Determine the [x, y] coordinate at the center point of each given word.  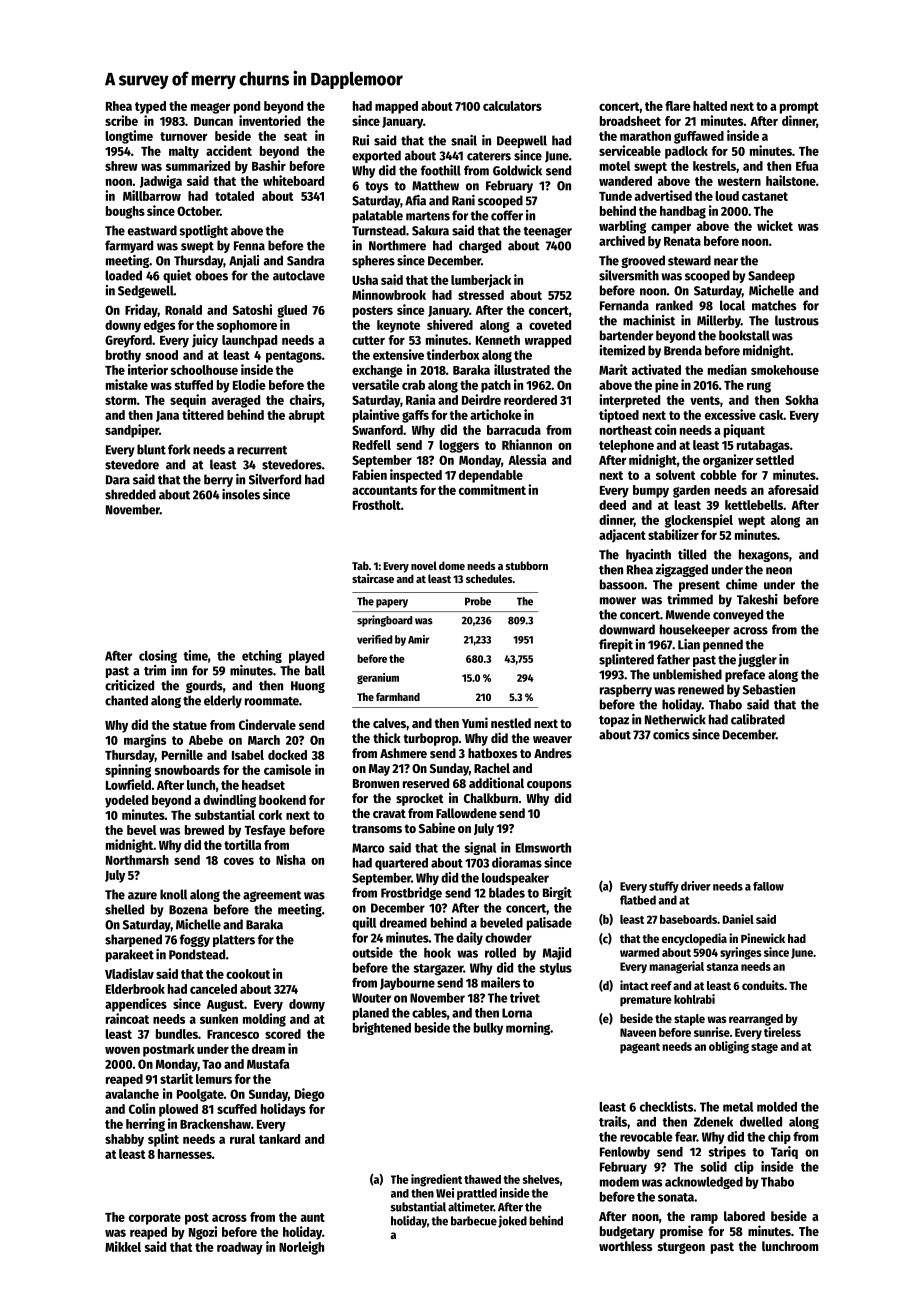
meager [210, 108]
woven [122, 1050]
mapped [396, 107]
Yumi [475, 722]
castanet [765, 196]
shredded [130, 494]
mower [618, 601]
